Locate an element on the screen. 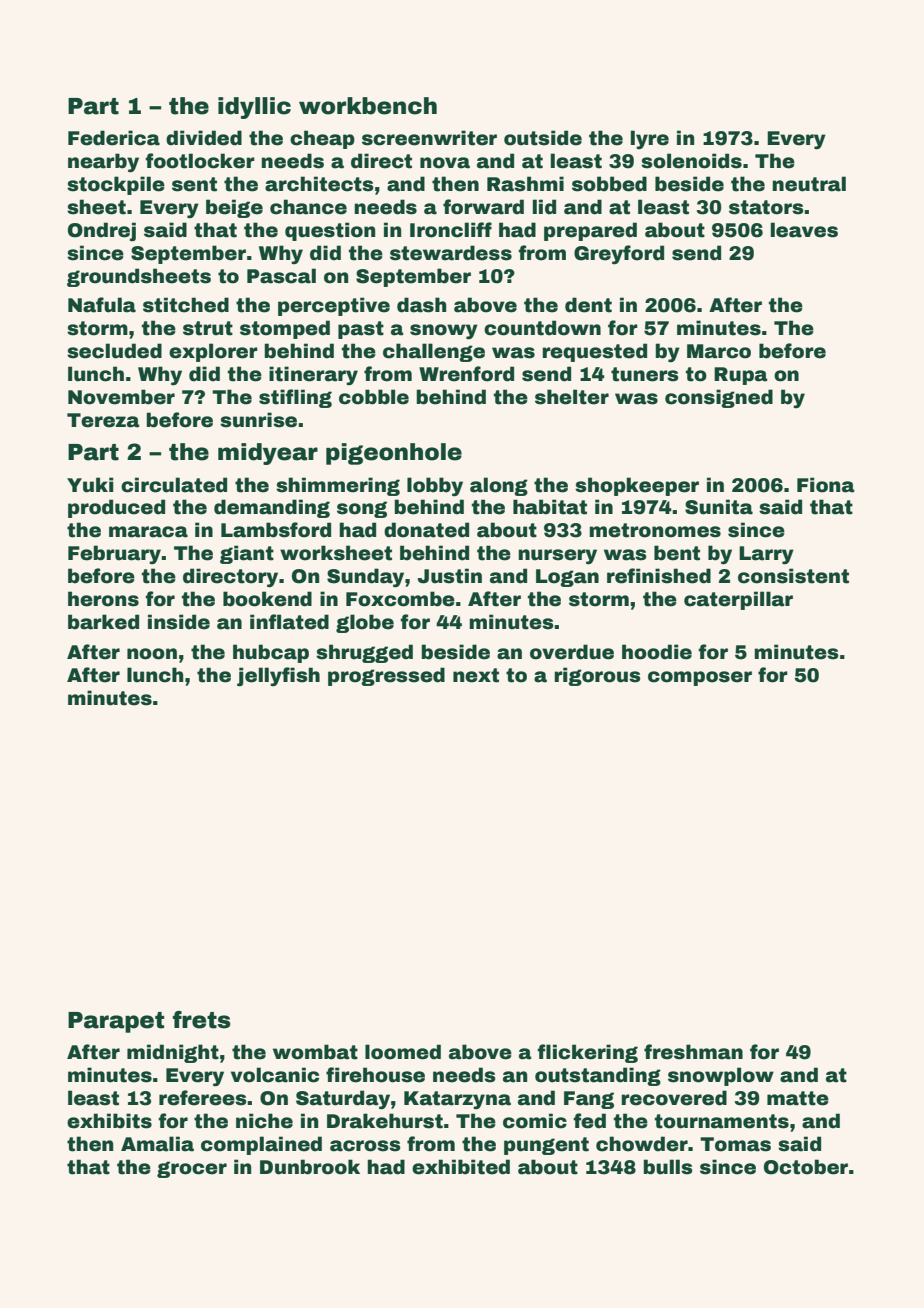 This screenshot has height=1308, width=924. matte is located at coordinates (798, 1098).
